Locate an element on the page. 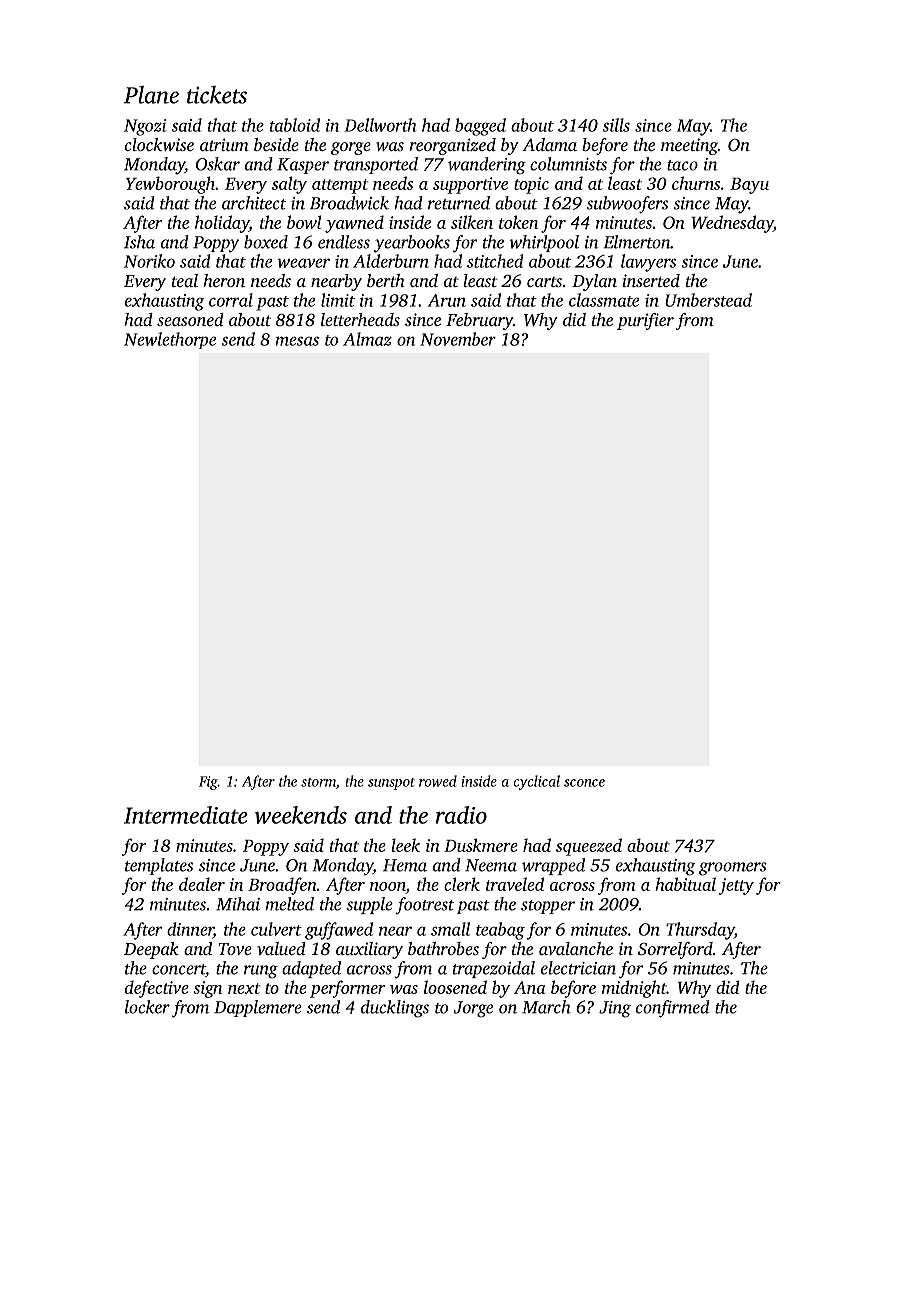  Umberstead is located at coordinates (708, 300).
